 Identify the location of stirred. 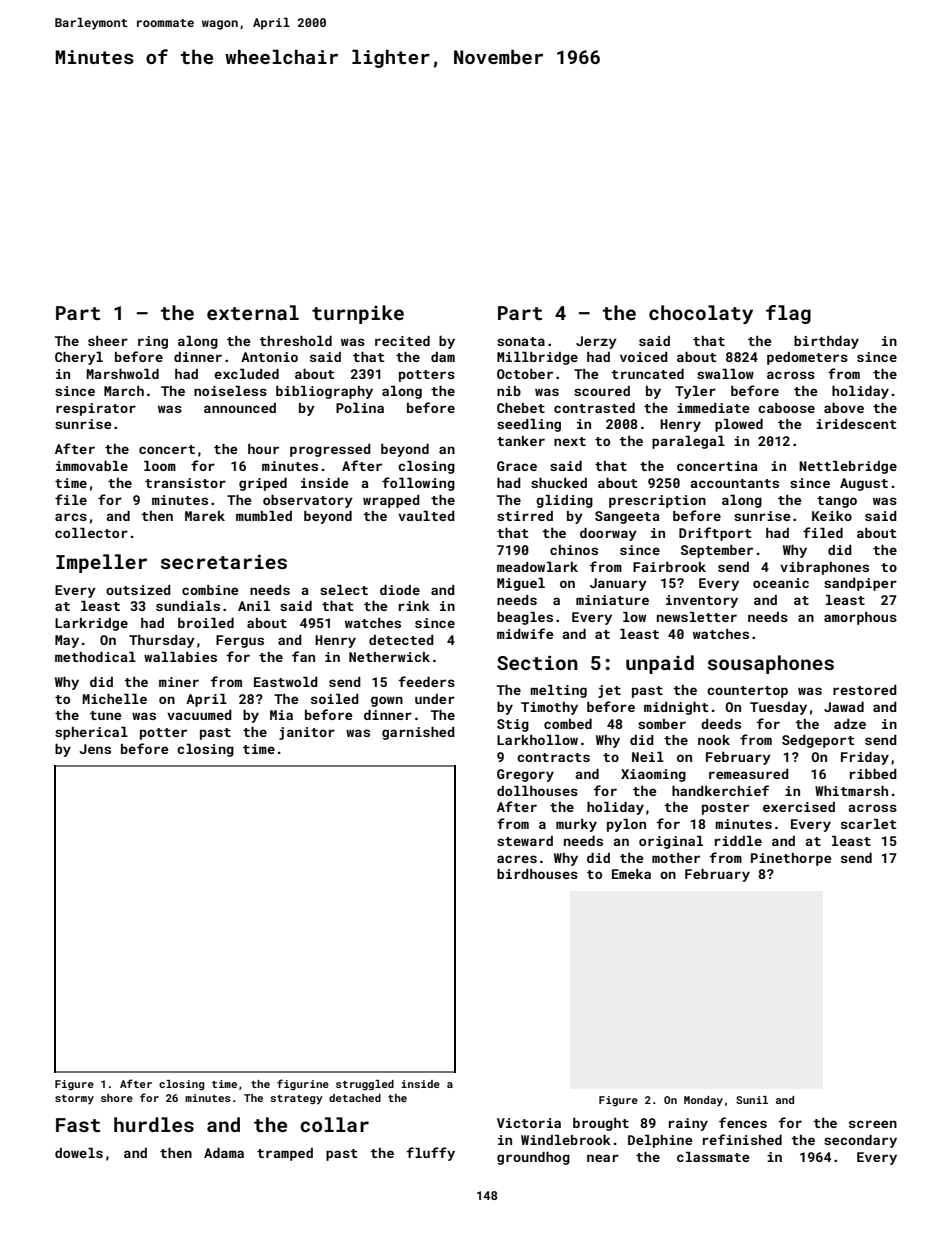
(525, 516).
